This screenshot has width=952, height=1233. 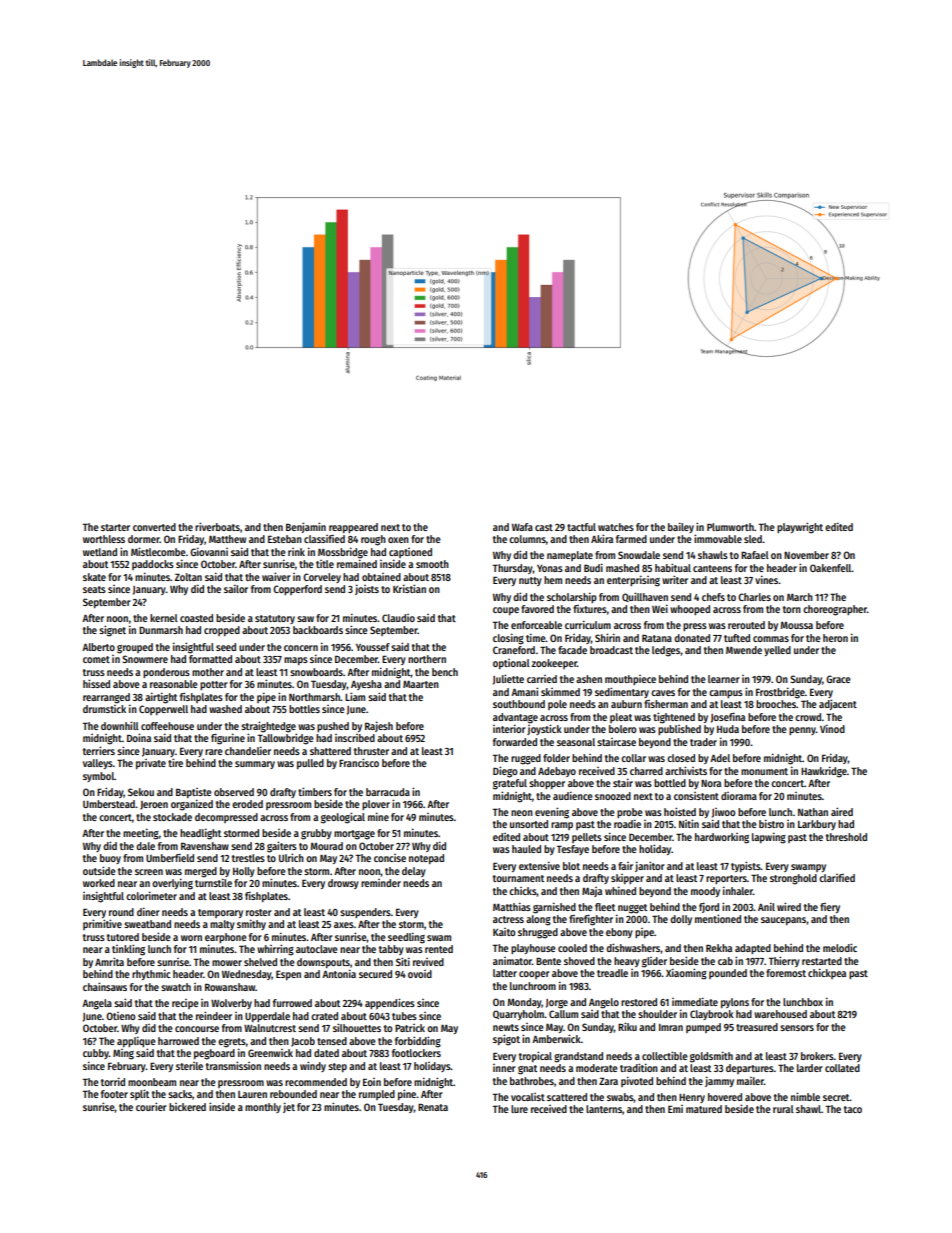 I want to click on Grace, so click(x=838, y=679).
